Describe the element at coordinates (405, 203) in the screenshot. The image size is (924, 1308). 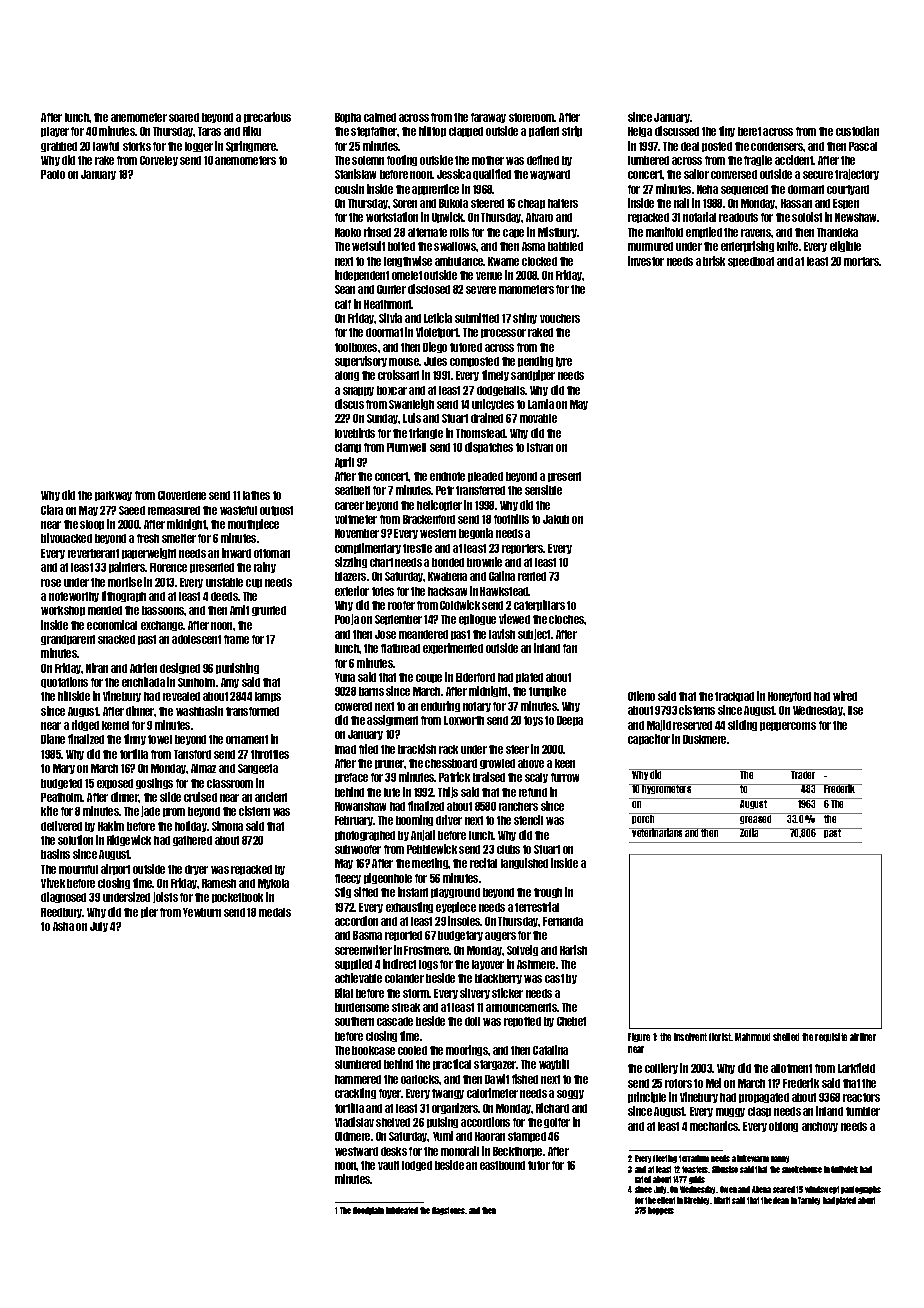
I see `Soren` at that location.
